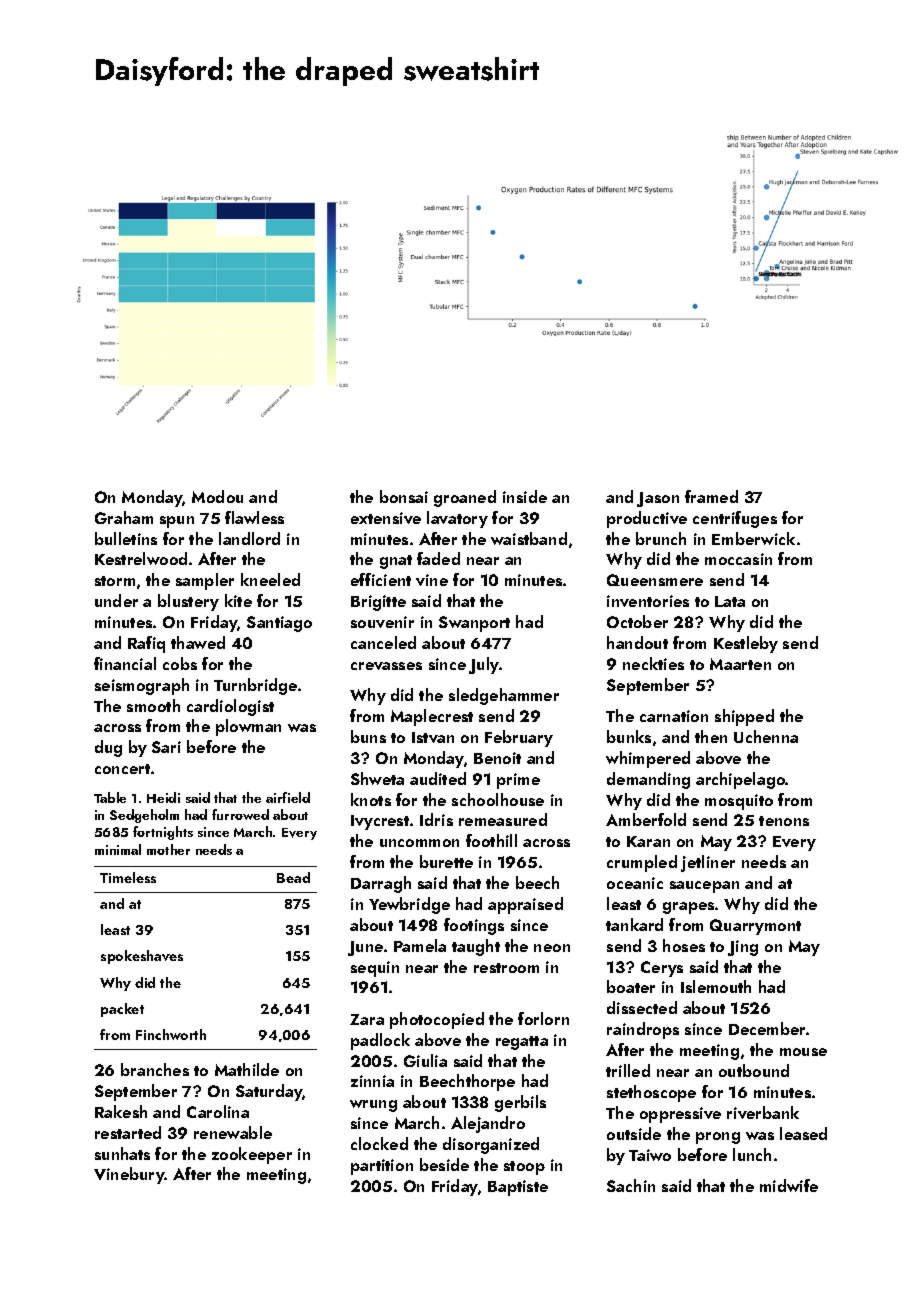  Describe the element at coordinates (381, 884) in the screenshot. I see `Darragh` at that location.
